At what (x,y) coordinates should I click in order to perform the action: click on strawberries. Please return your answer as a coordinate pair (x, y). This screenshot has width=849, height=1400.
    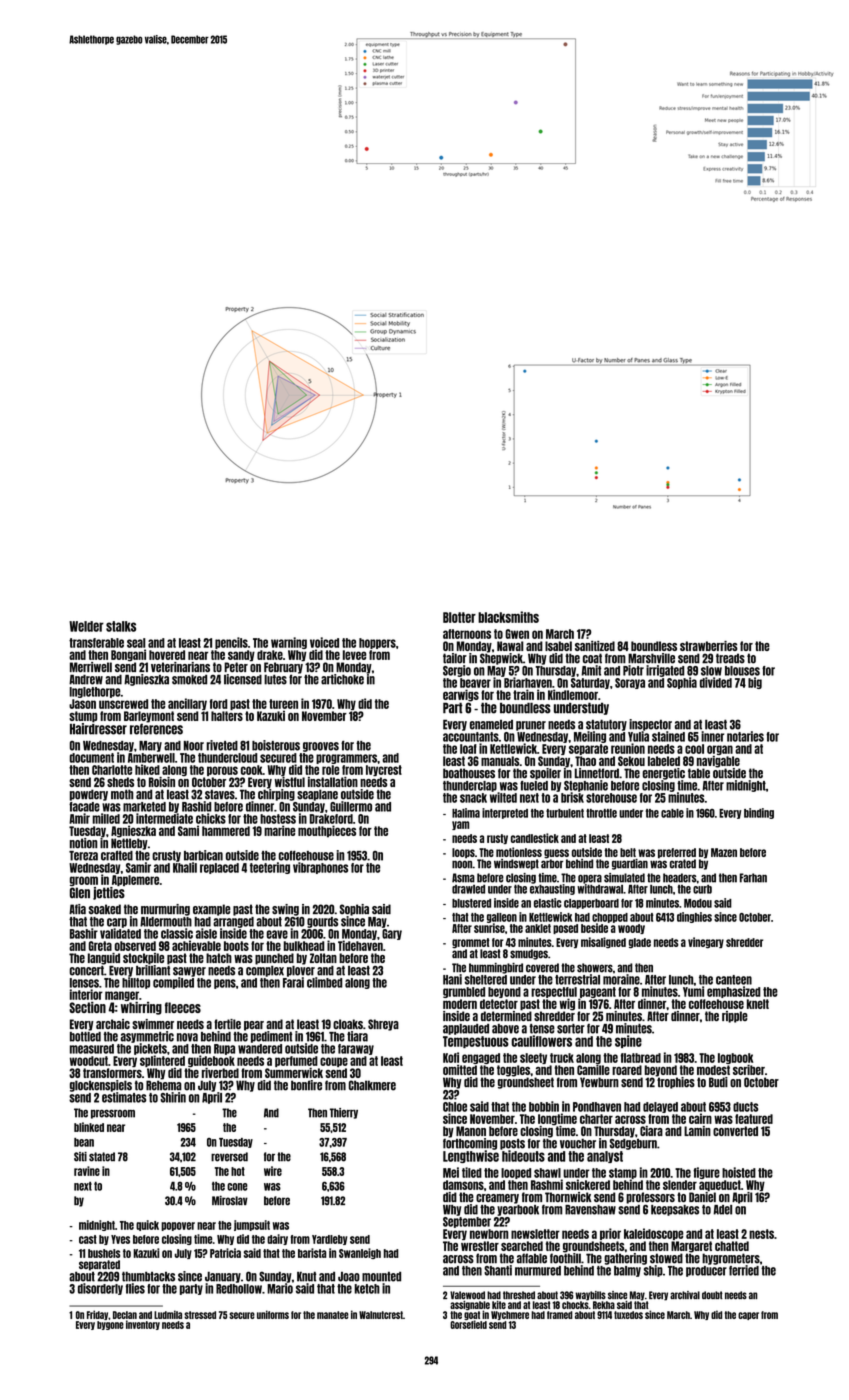
    Looking at the image, I should click on (709, 646).
